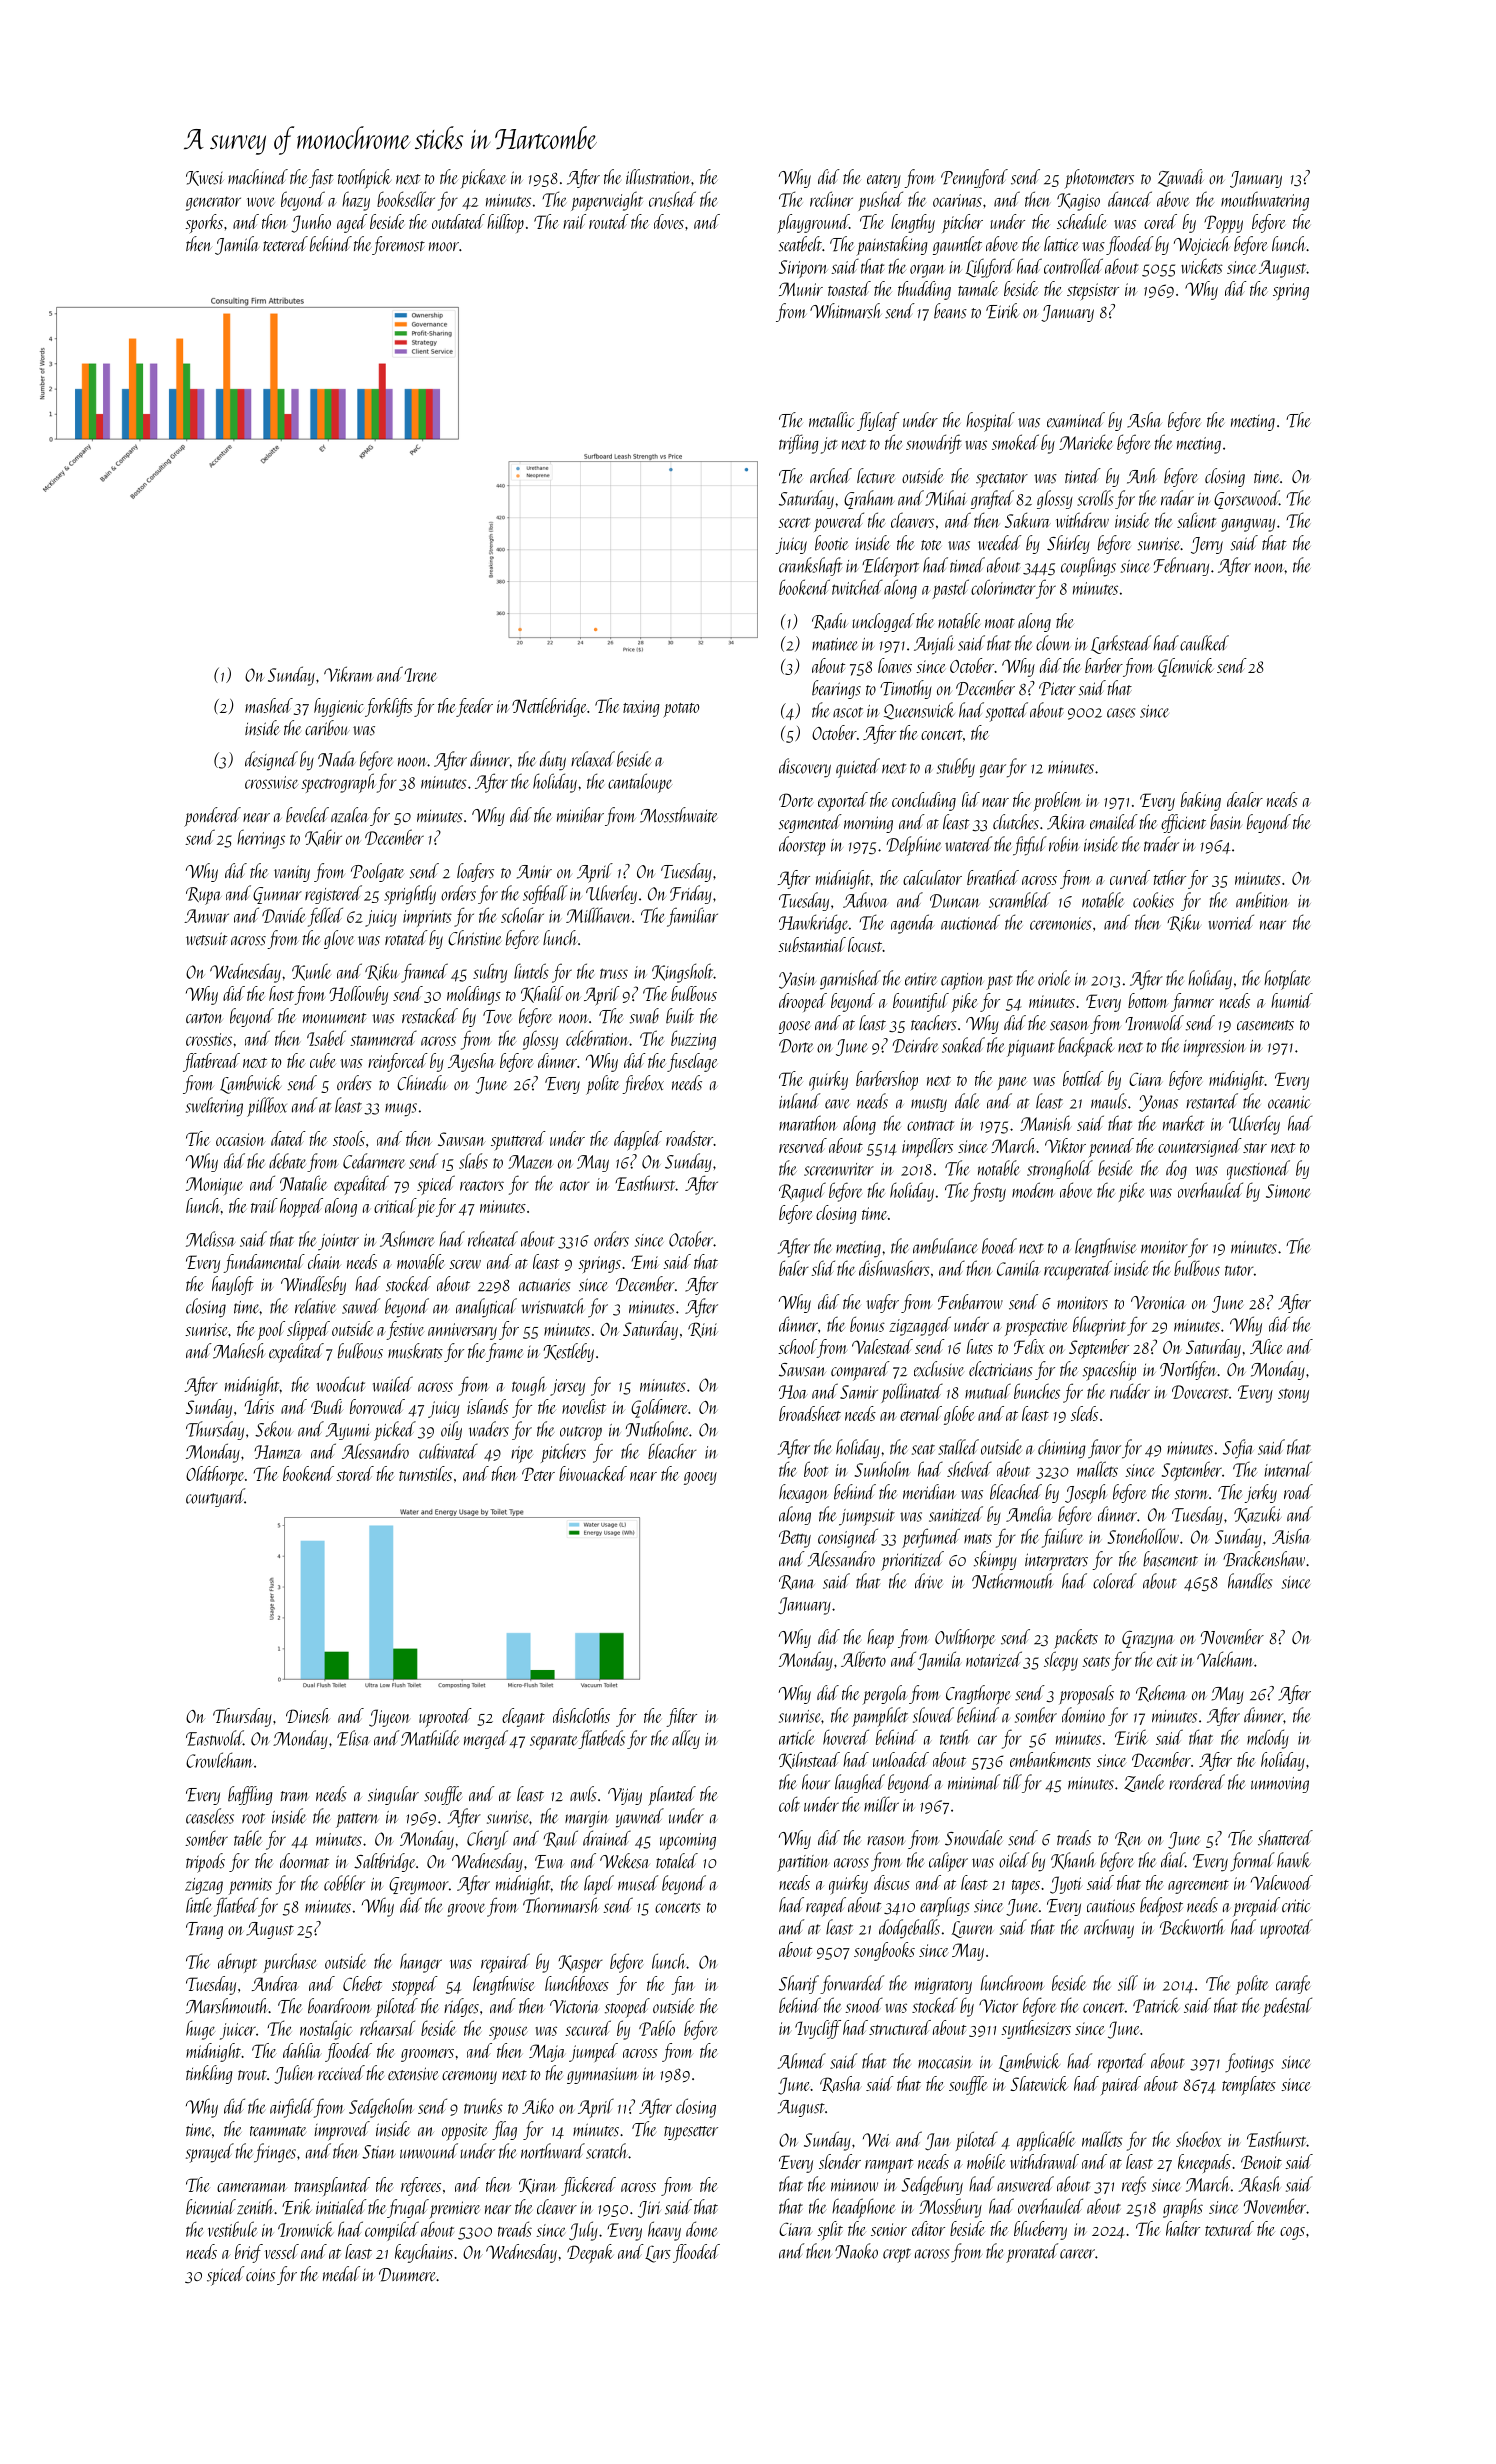 This page has width=1496, height=2464. I want to click on Kwesi, so click(205, 178).
